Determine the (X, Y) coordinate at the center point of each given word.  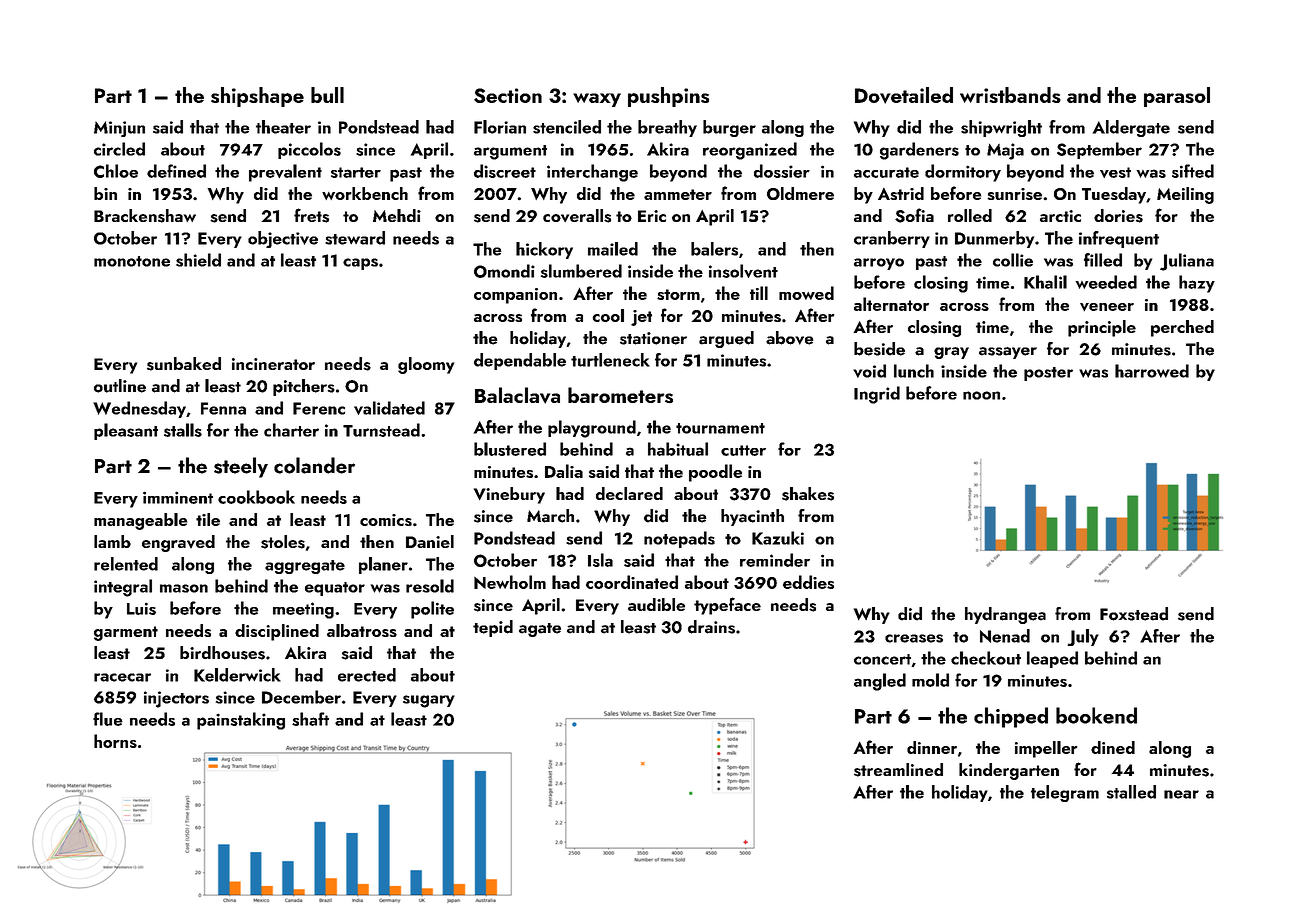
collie (1013, 260)
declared (629, 493)
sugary (429, 701)
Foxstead (1134, 614)
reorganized (750, 151)
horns (115, 741)
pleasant (126, 431)
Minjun (119, 129)
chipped (1011, 717)
